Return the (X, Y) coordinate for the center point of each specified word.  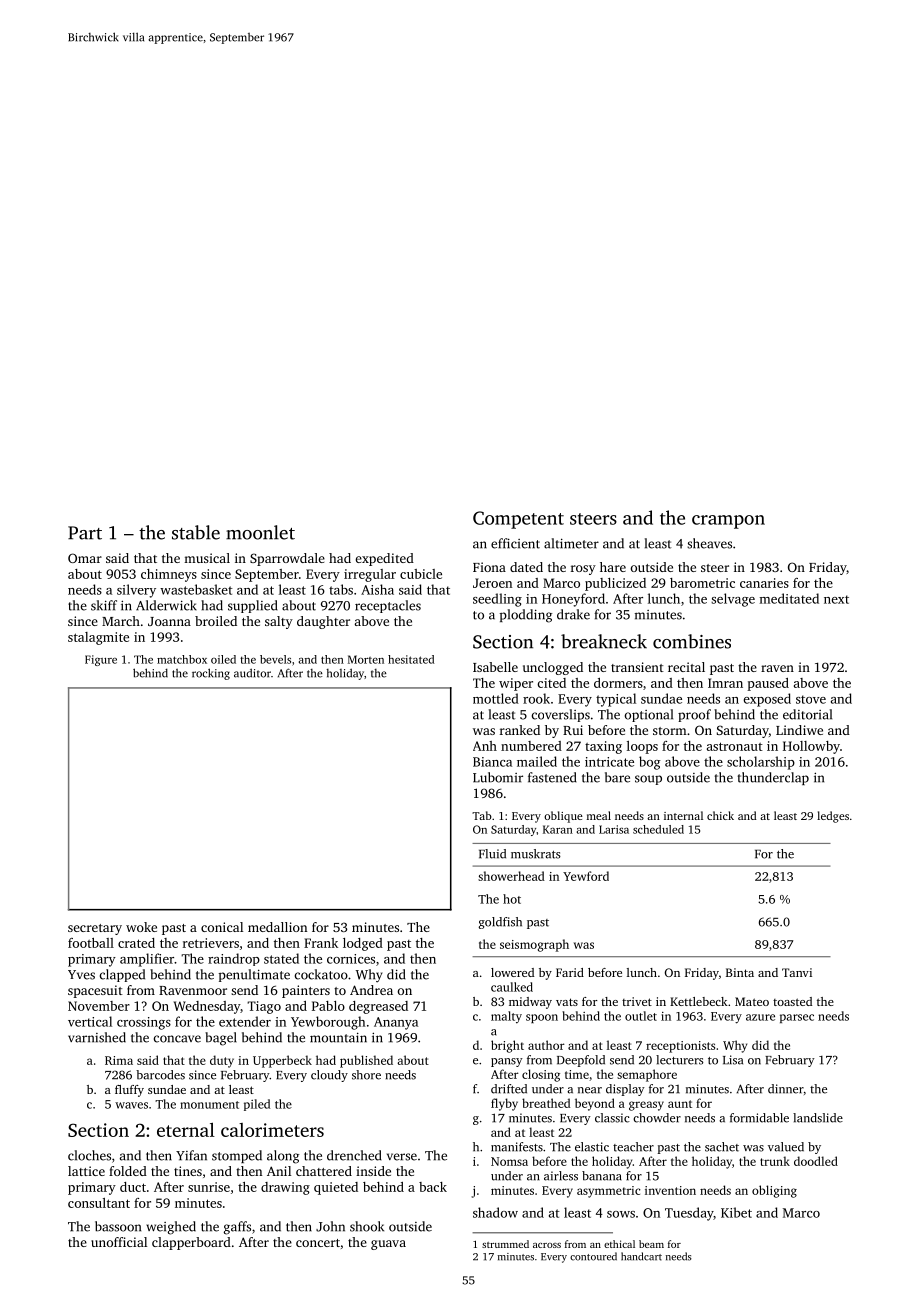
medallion (277, 927)
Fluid (492, 854)
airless (561, 1176)
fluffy (129, 1091)
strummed (505, 1244)
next (836, 599)
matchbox (182, 659)
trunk (775, 1161)
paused (768, 684)
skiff (104, 605)
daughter (323, 622)
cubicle (421, 574)
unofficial (119, 1242)
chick (720, 815)
